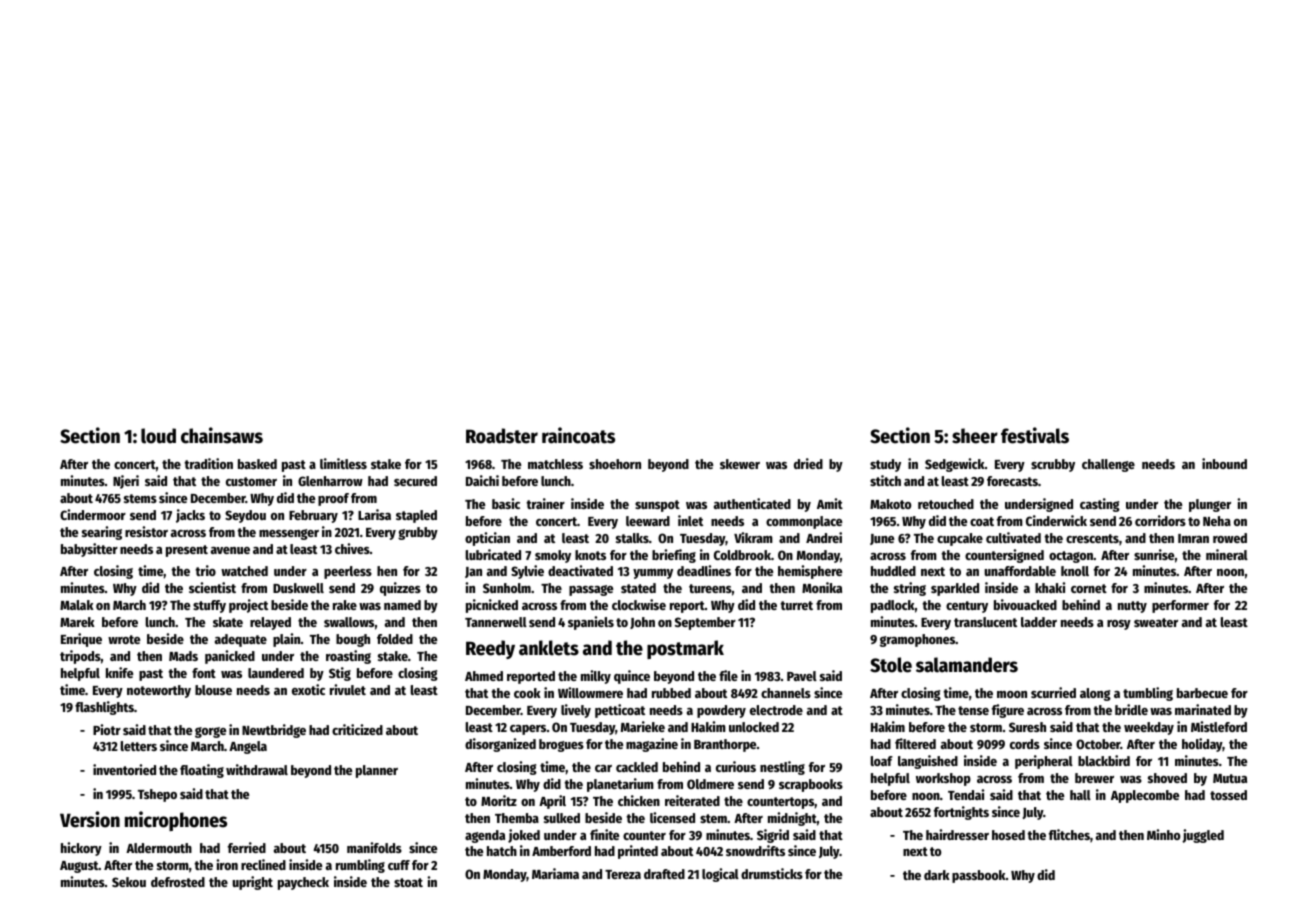 The image size is (1308, 924). Describe the element at coordinates (308, 689) in the document. I see `exotic` at that location.
